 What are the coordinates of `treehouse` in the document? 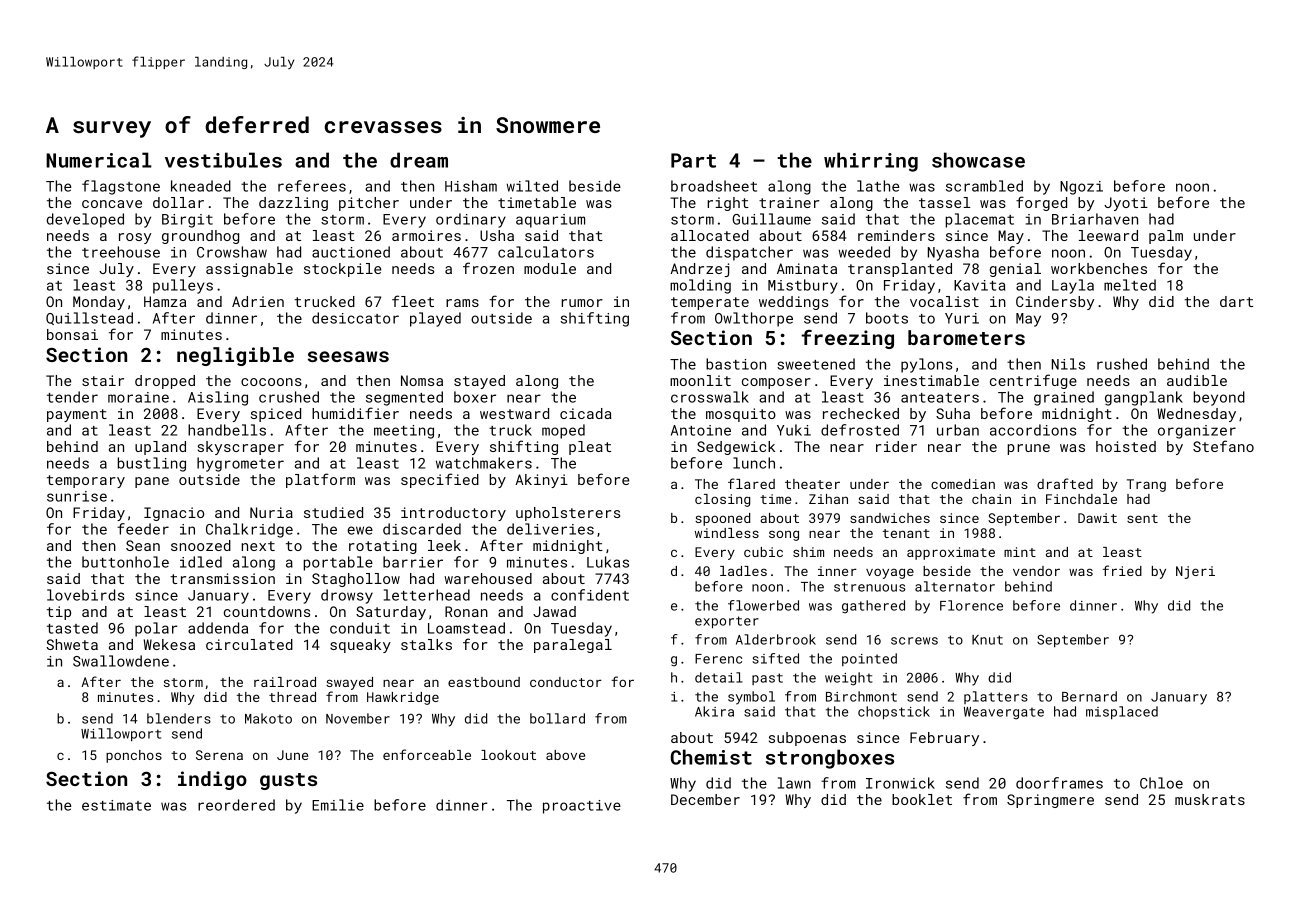 It's located at (121, 252).
